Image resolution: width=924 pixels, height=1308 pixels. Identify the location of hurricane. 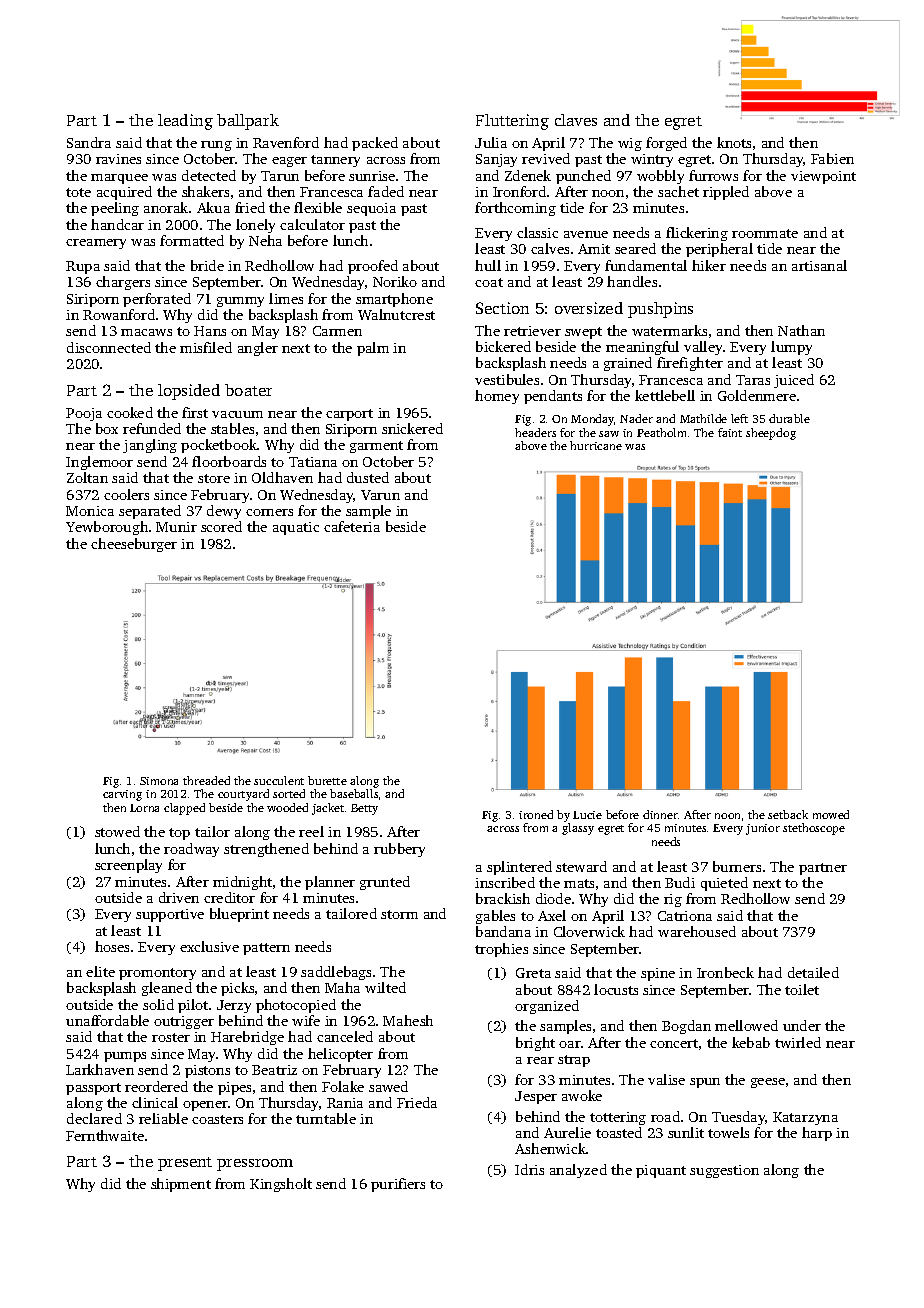
(596, 445).
